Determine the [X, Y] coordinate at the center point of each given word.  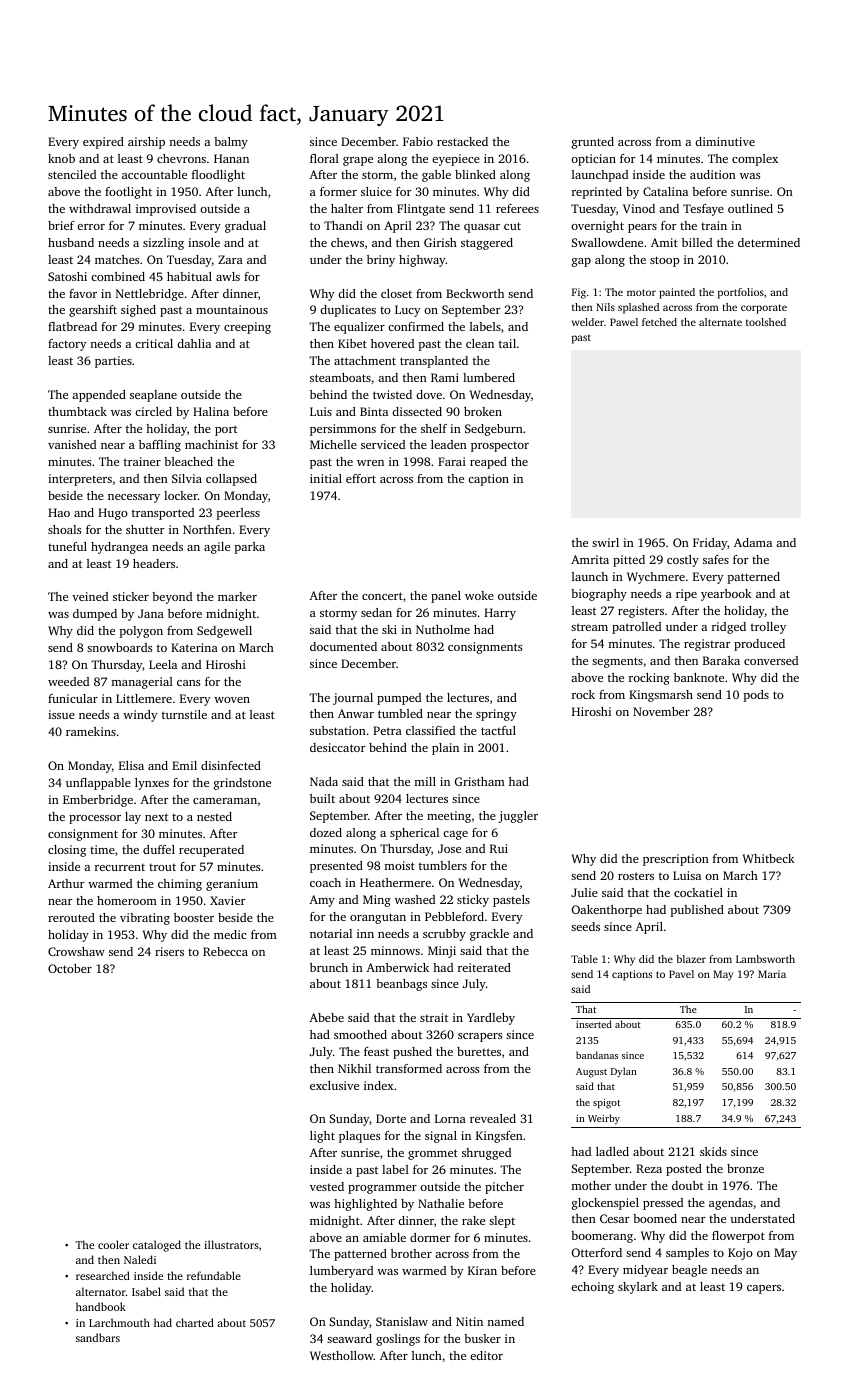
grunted [593, 143]
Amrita [590, 559]
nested [214, 816]
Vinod [639, 208]
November [661, 711]
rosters [636, 876]
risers [169, 951]
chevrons [181, 158]
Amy [322, 901]
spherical [414, 834]
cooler [113, 1244]
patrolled [636, 628]
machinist [211, 444]
